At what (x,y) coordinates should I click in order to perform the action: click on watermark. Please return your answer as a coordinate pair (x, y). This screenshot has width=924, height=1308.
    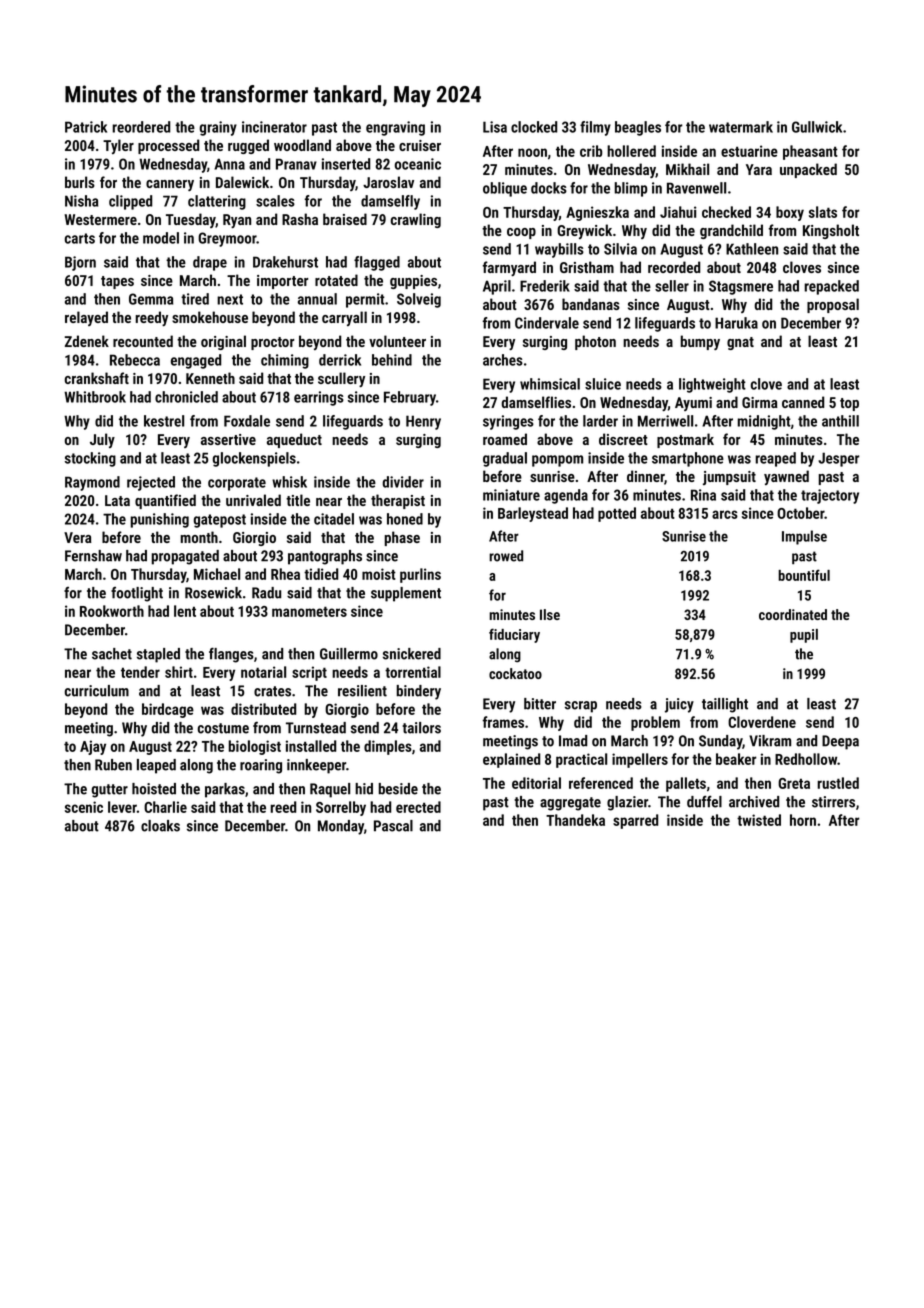
    Looking at the image, I should click on (741, 127).
